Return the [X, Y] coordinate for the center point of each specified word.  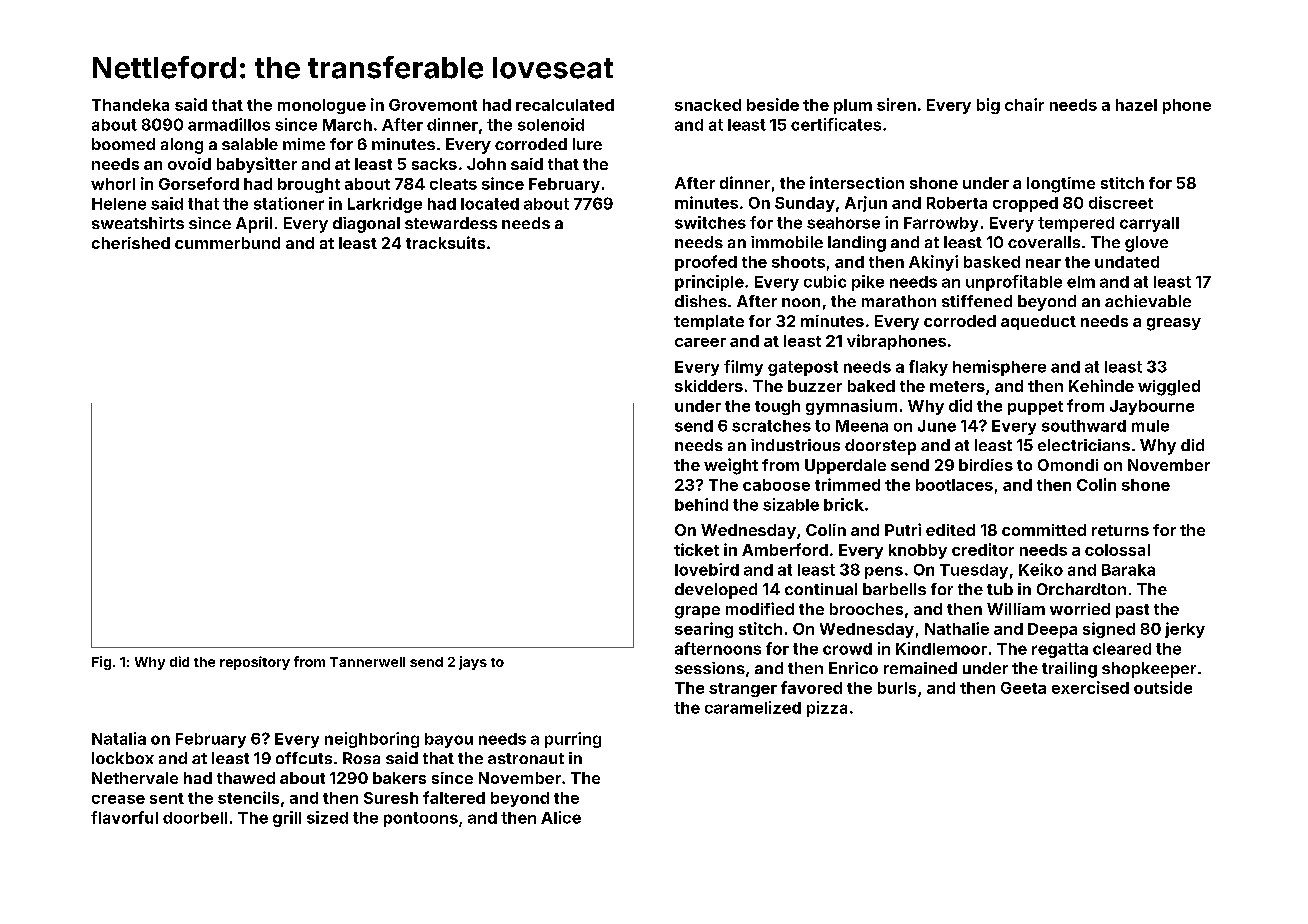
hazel [1136, 105]
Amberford [785, 549]
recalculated [565, 105]
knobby [918, 551]
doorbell [195, 818]
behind [701, 504]
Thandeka [130, 105]
